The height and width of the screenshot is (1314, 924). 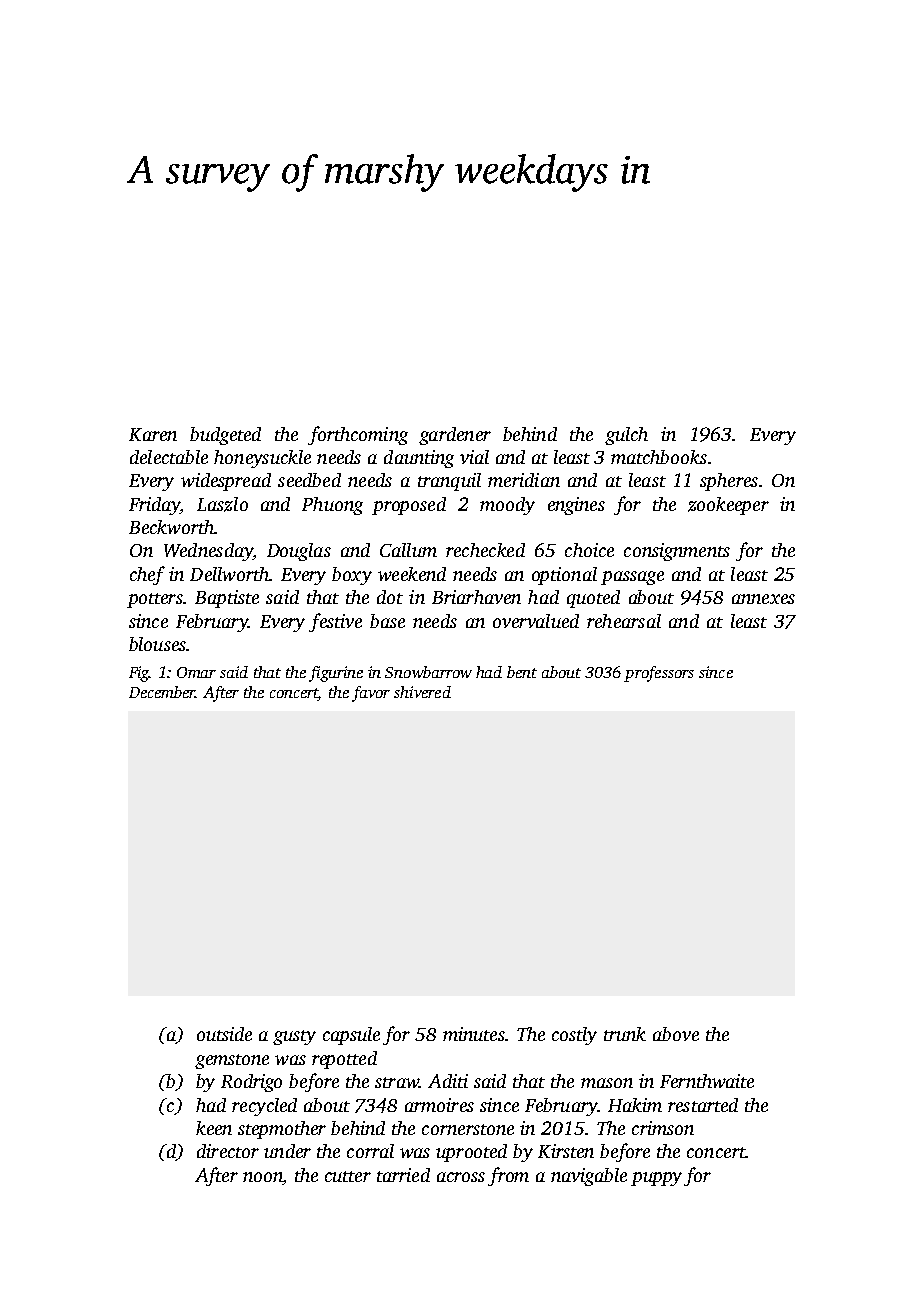 I want to click on gemstone, so click(x=232, y=1061).
